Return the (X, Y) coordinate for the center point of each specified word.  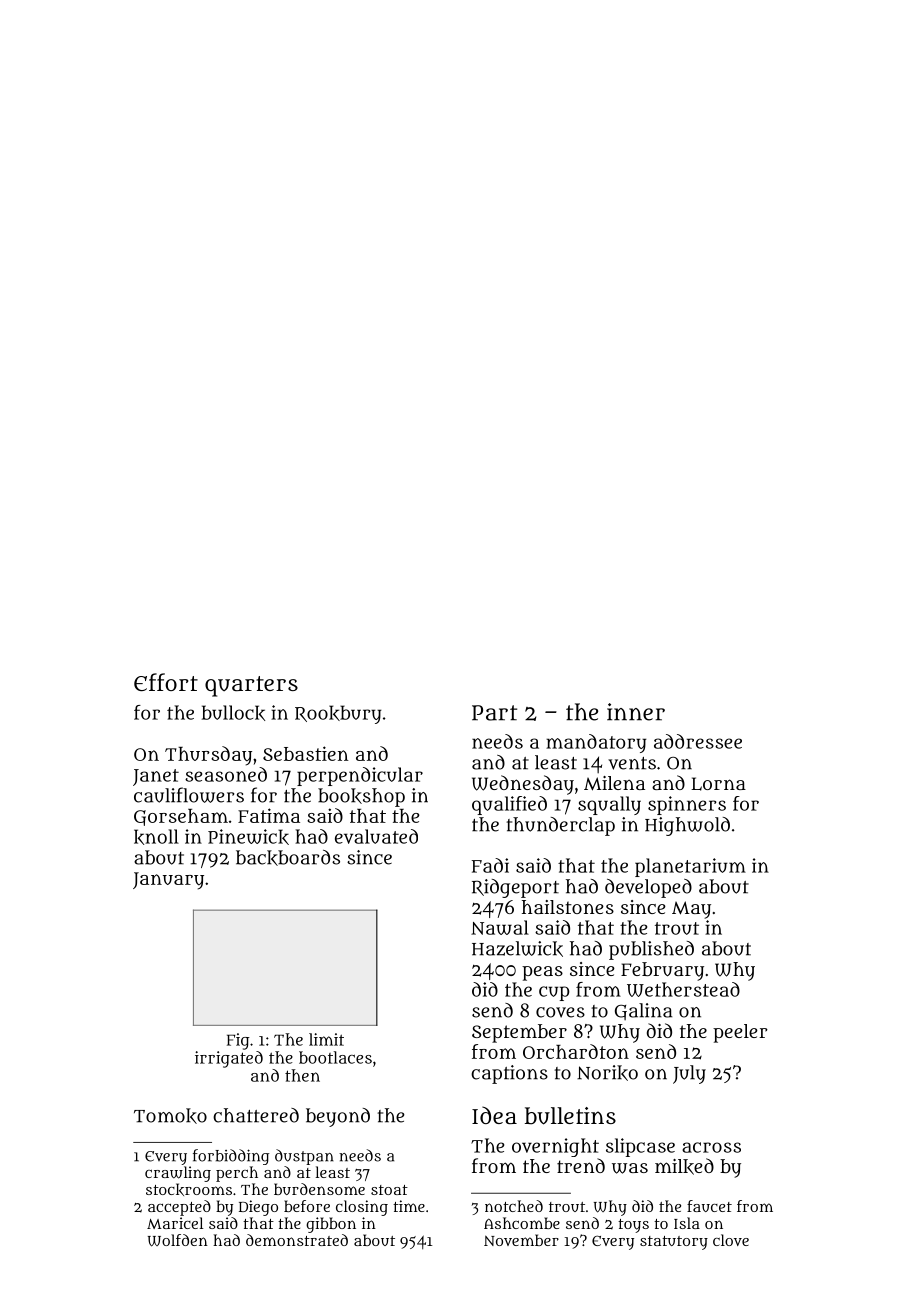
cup (554, 993)
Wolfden (178, 1240)
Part (494, 713)
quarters (251, 686)
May (691, 910)
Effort (166, 682)
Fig (238, 1041)
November (521, 1240)
